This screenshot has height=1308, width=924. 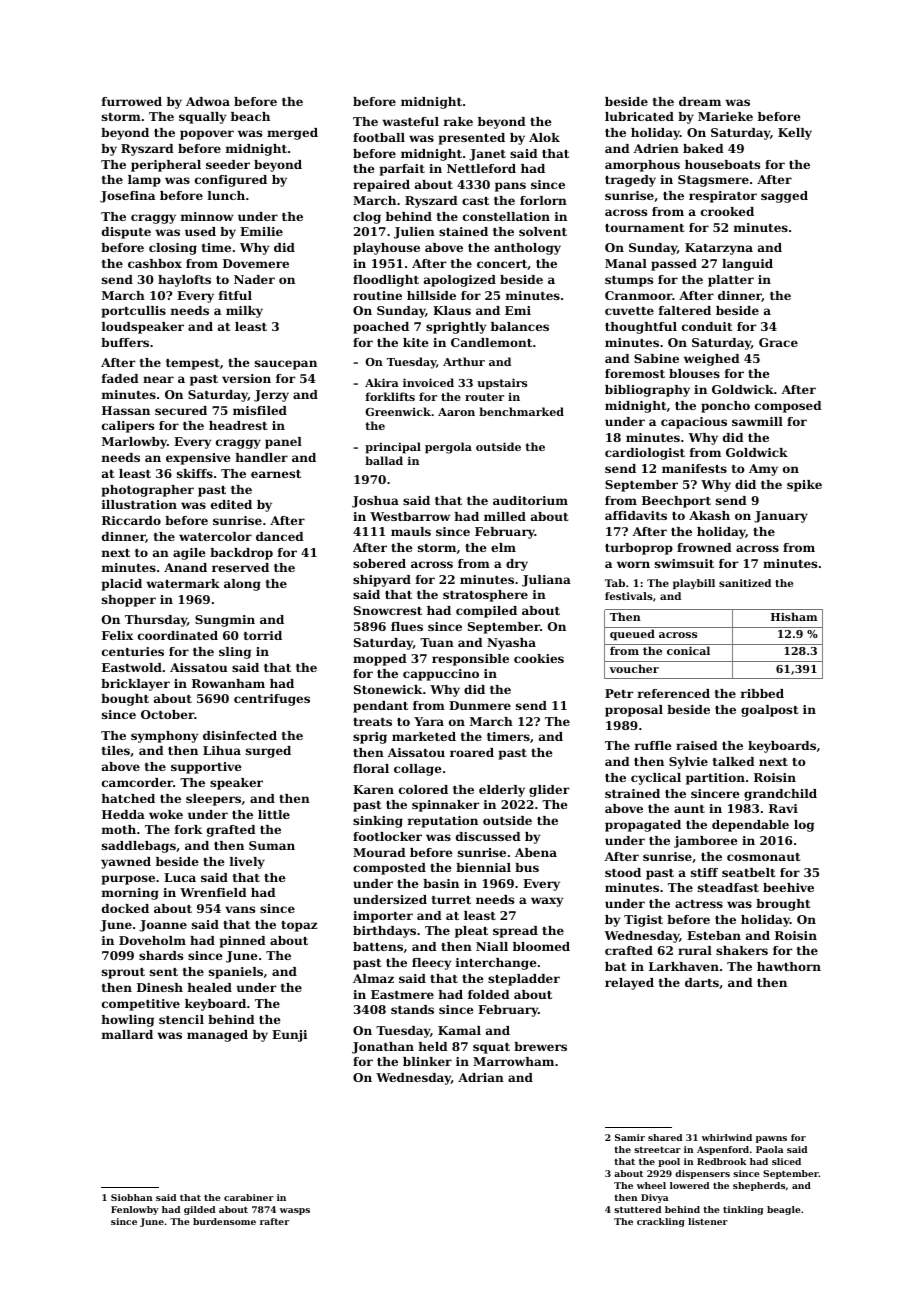 What do you see at coordinates (639, 116) in the screenshot?
I see `lubricated` at bounding box center [639, 116].
